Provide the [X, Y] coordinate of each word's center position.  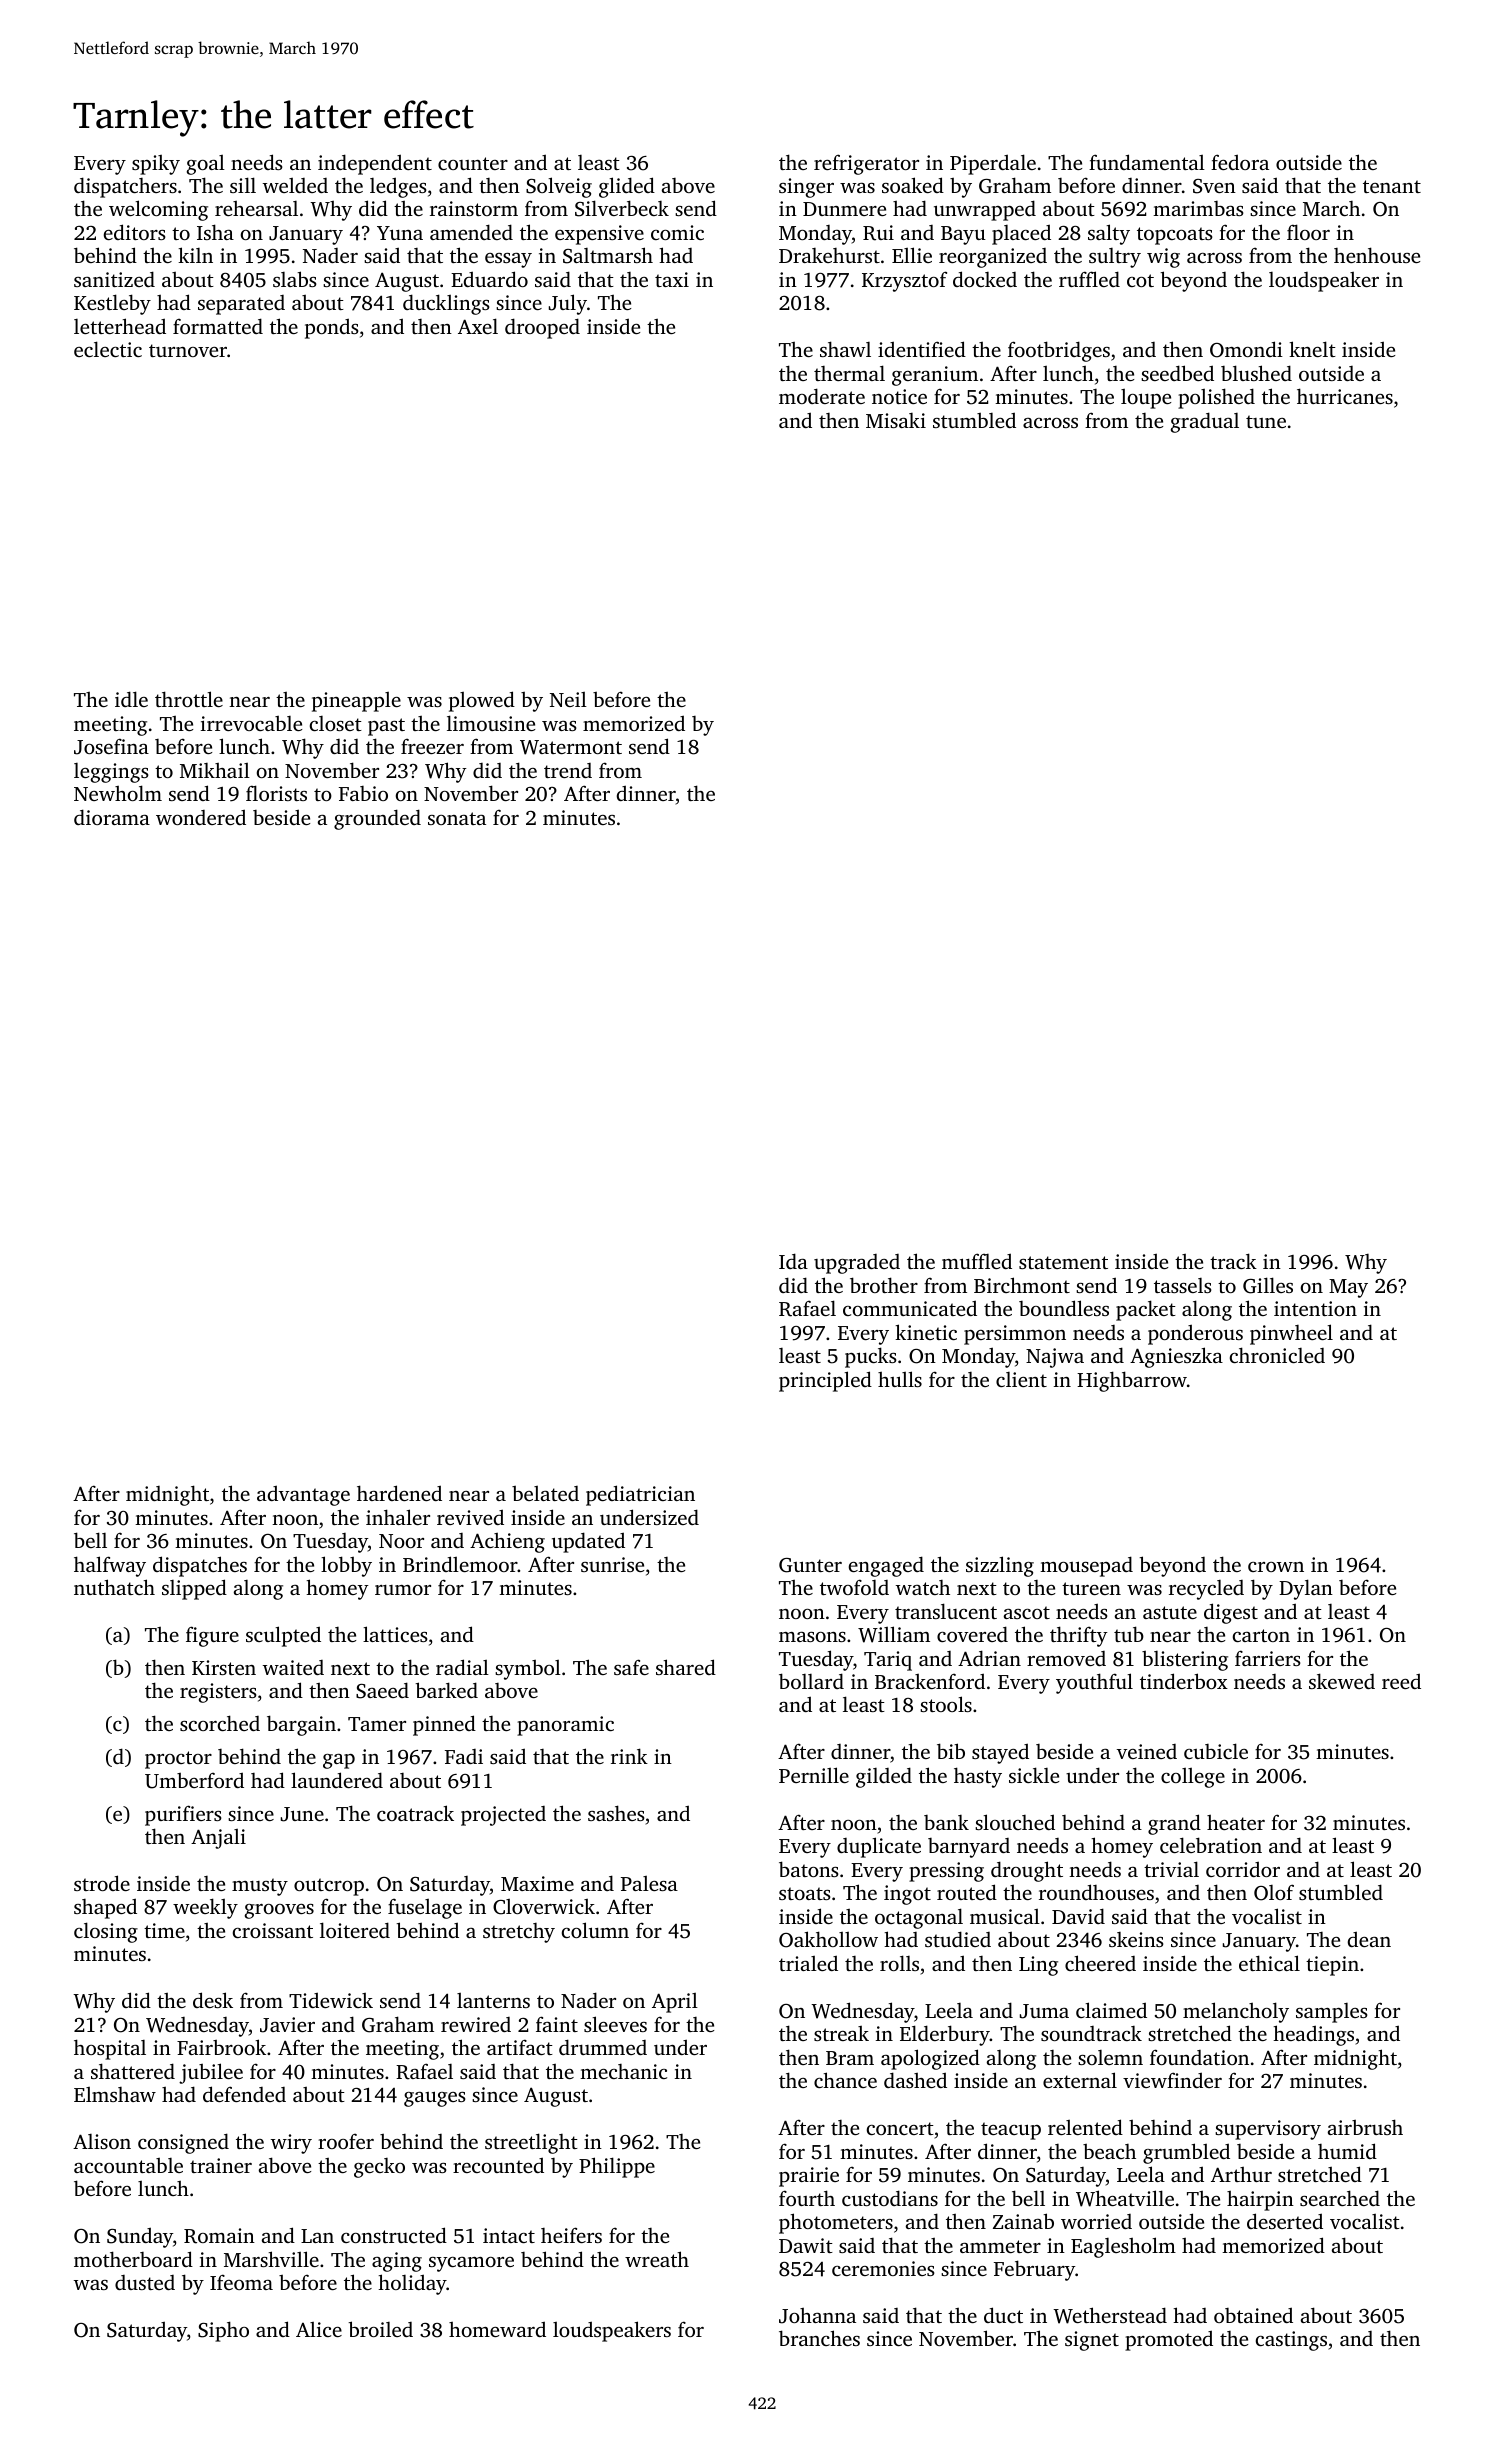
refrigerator [866, 164]
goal [206, 165]
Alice [319, 2329]
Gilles [1268, 1285]
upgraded [857, 1264]
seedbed [1177, 373]
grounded [377, 819]
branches [819, 2338]
